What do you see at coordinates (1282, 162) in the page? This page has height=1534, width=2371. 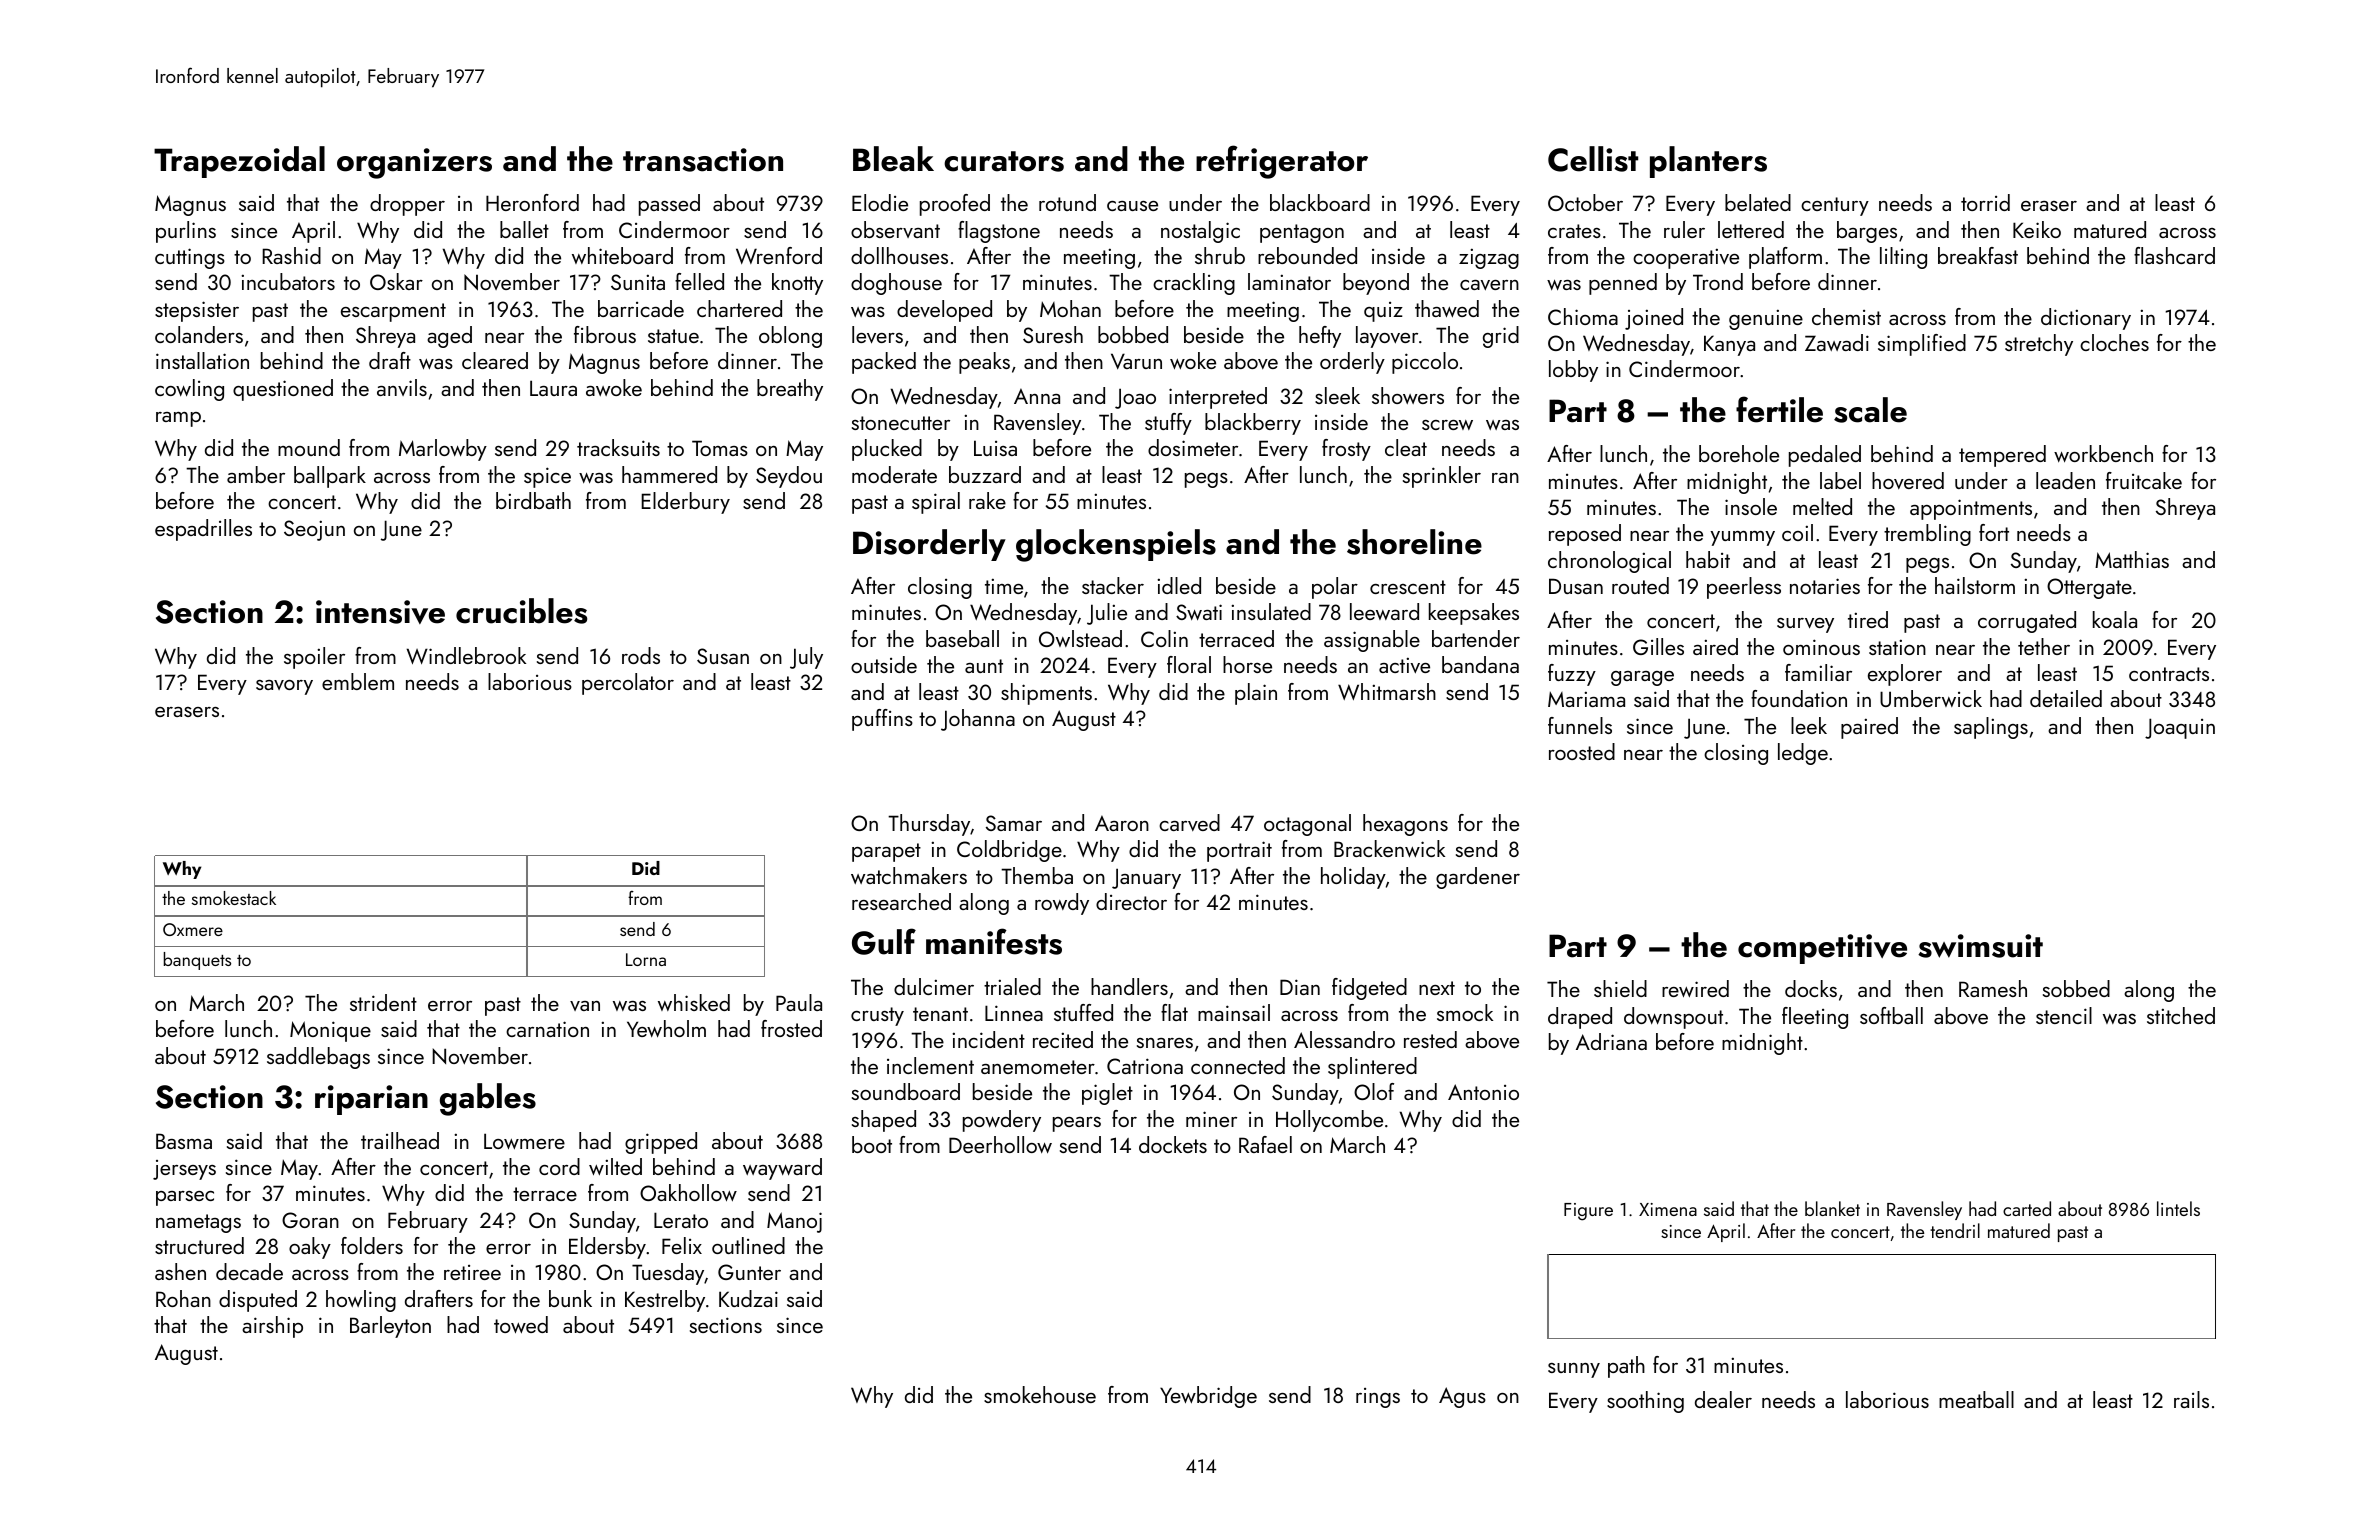 I see `refrigerator` at bounding box center [1282, 162].
